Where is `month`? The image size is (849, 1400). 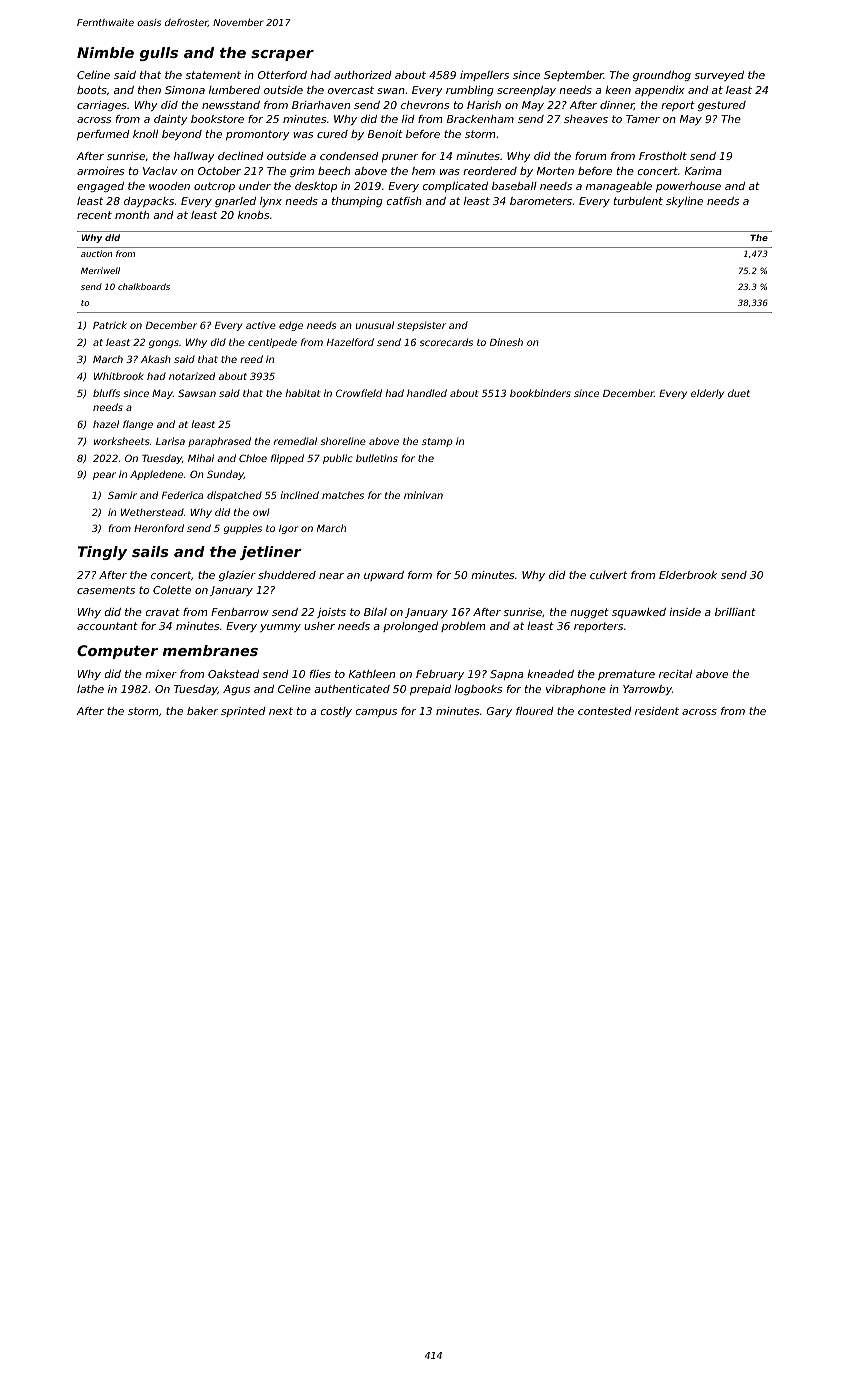
month is located at coordinates (132, 215).
